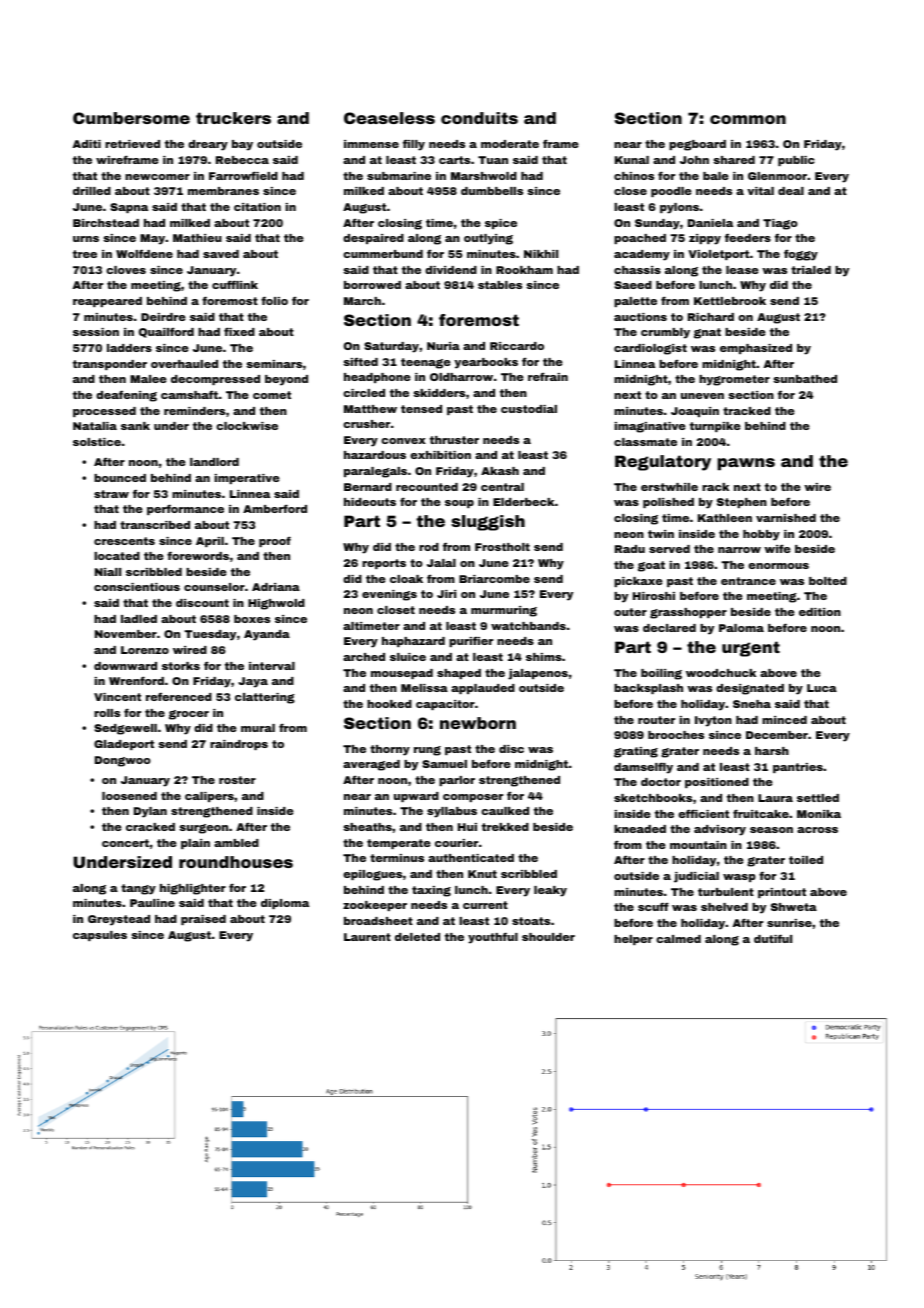  Describe the element at coordinates (746, 464) in the screenshot. I see `pawns` at that location.
